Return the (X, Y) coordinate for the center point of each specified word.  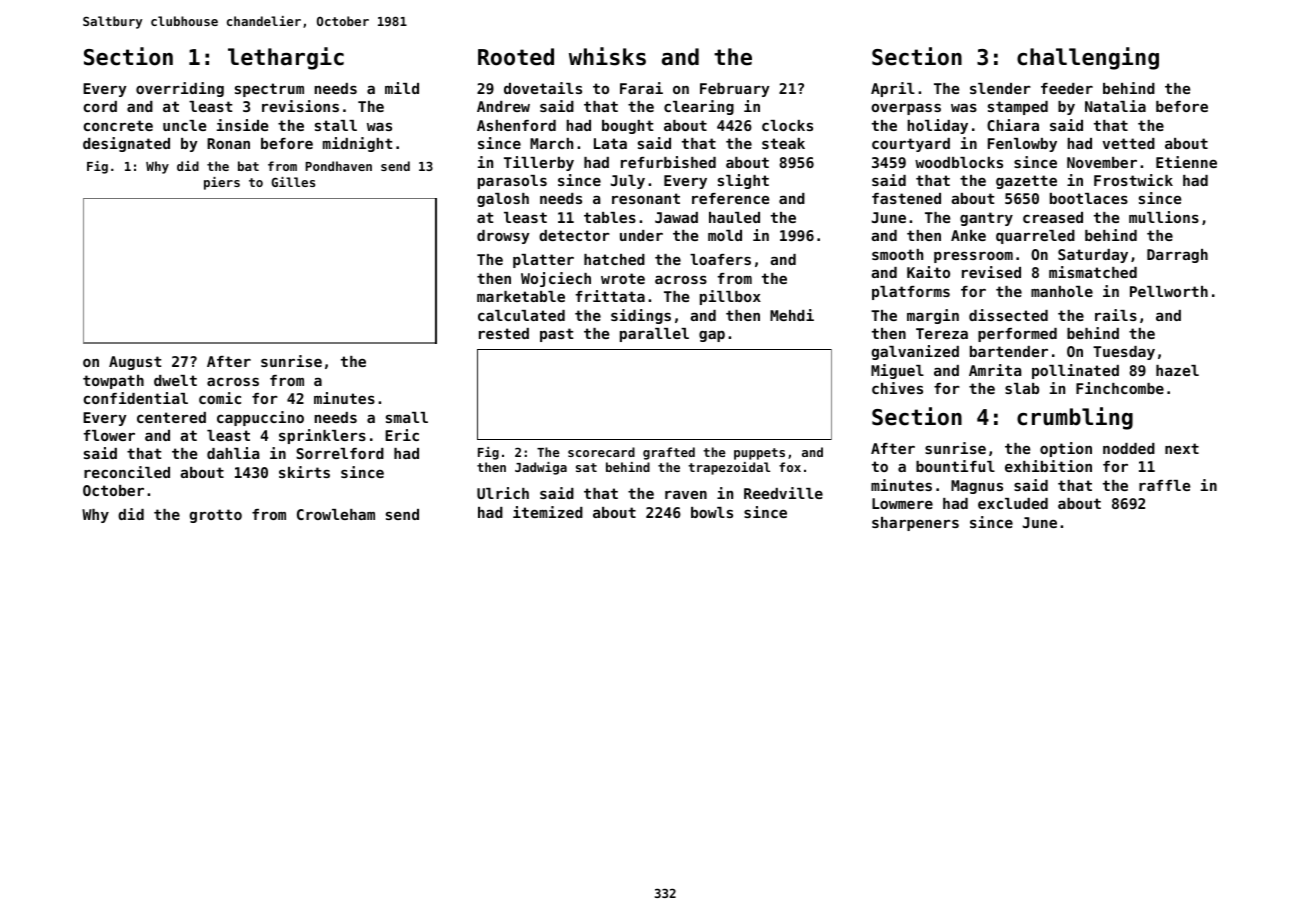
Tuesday (1124, 353)
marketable (521, 296)
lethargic (286, 58)
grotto (216, 516)
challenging (1088, 58)
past (556, 335)
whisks (607, 56)
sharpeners (915, 524)
